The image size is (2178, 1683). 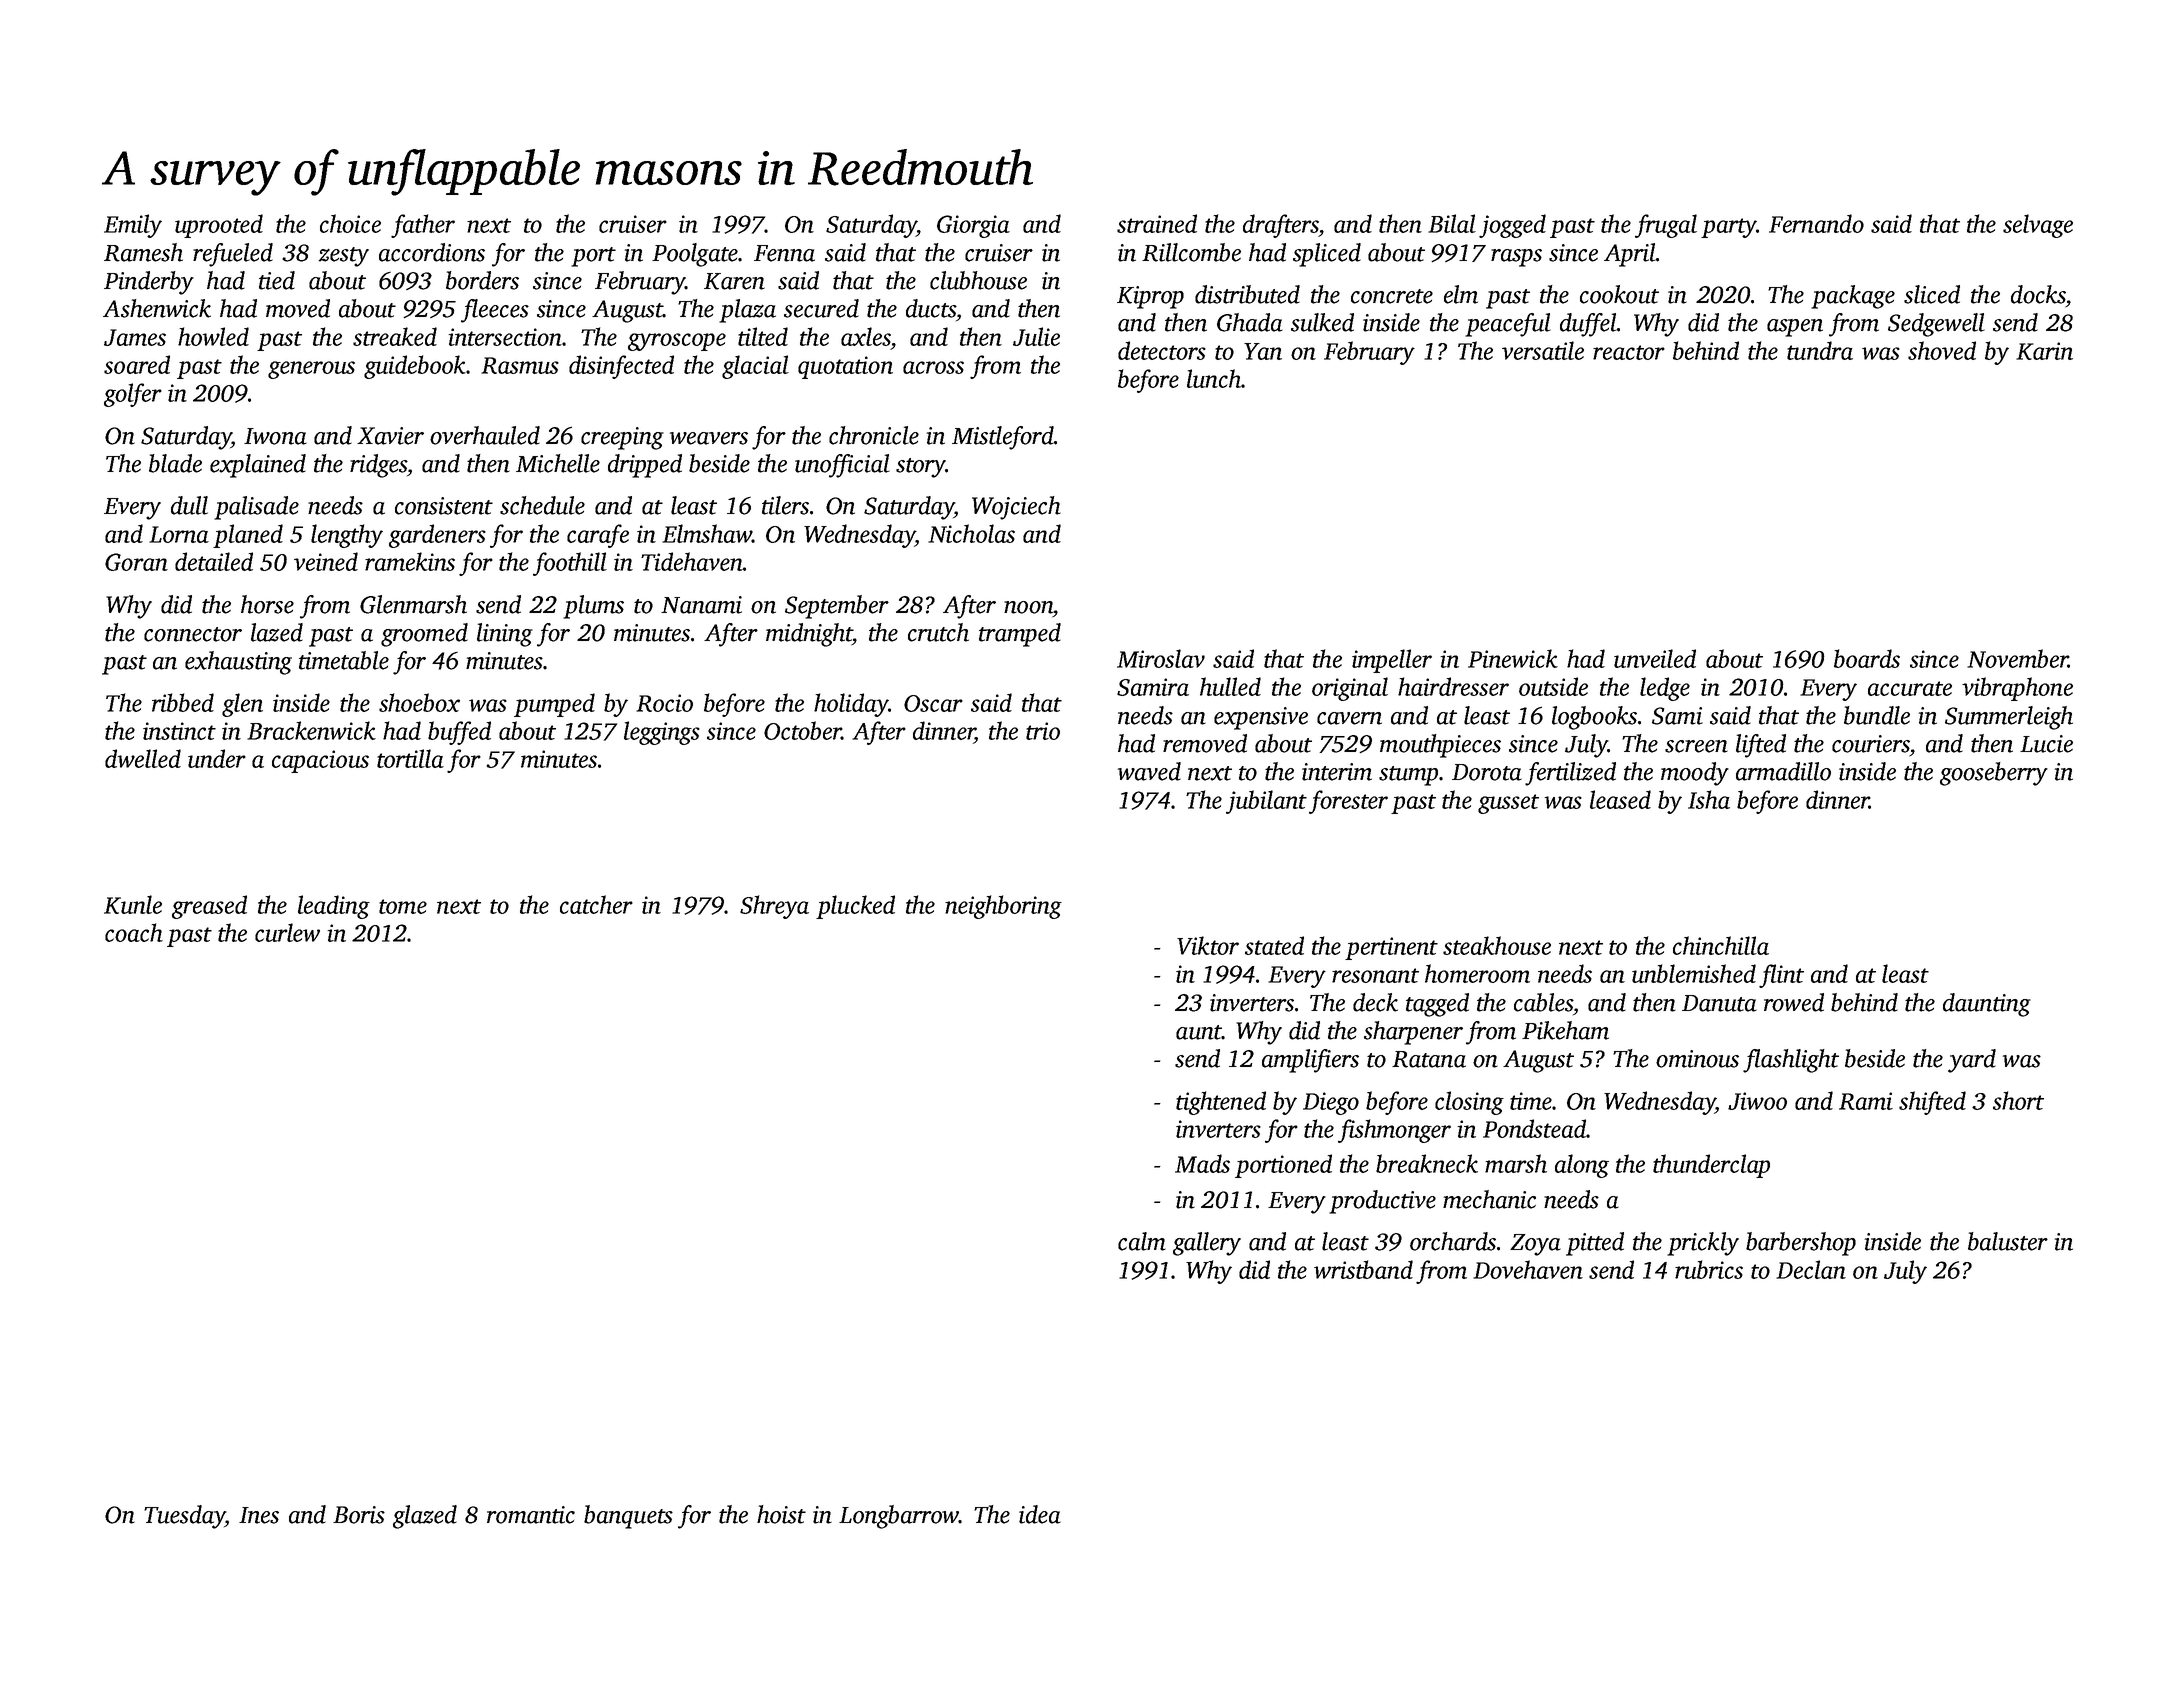 What do you see at coordinates (424, 635) in the screenshot?
I see `groomed` at bounding box center [424, 635].
